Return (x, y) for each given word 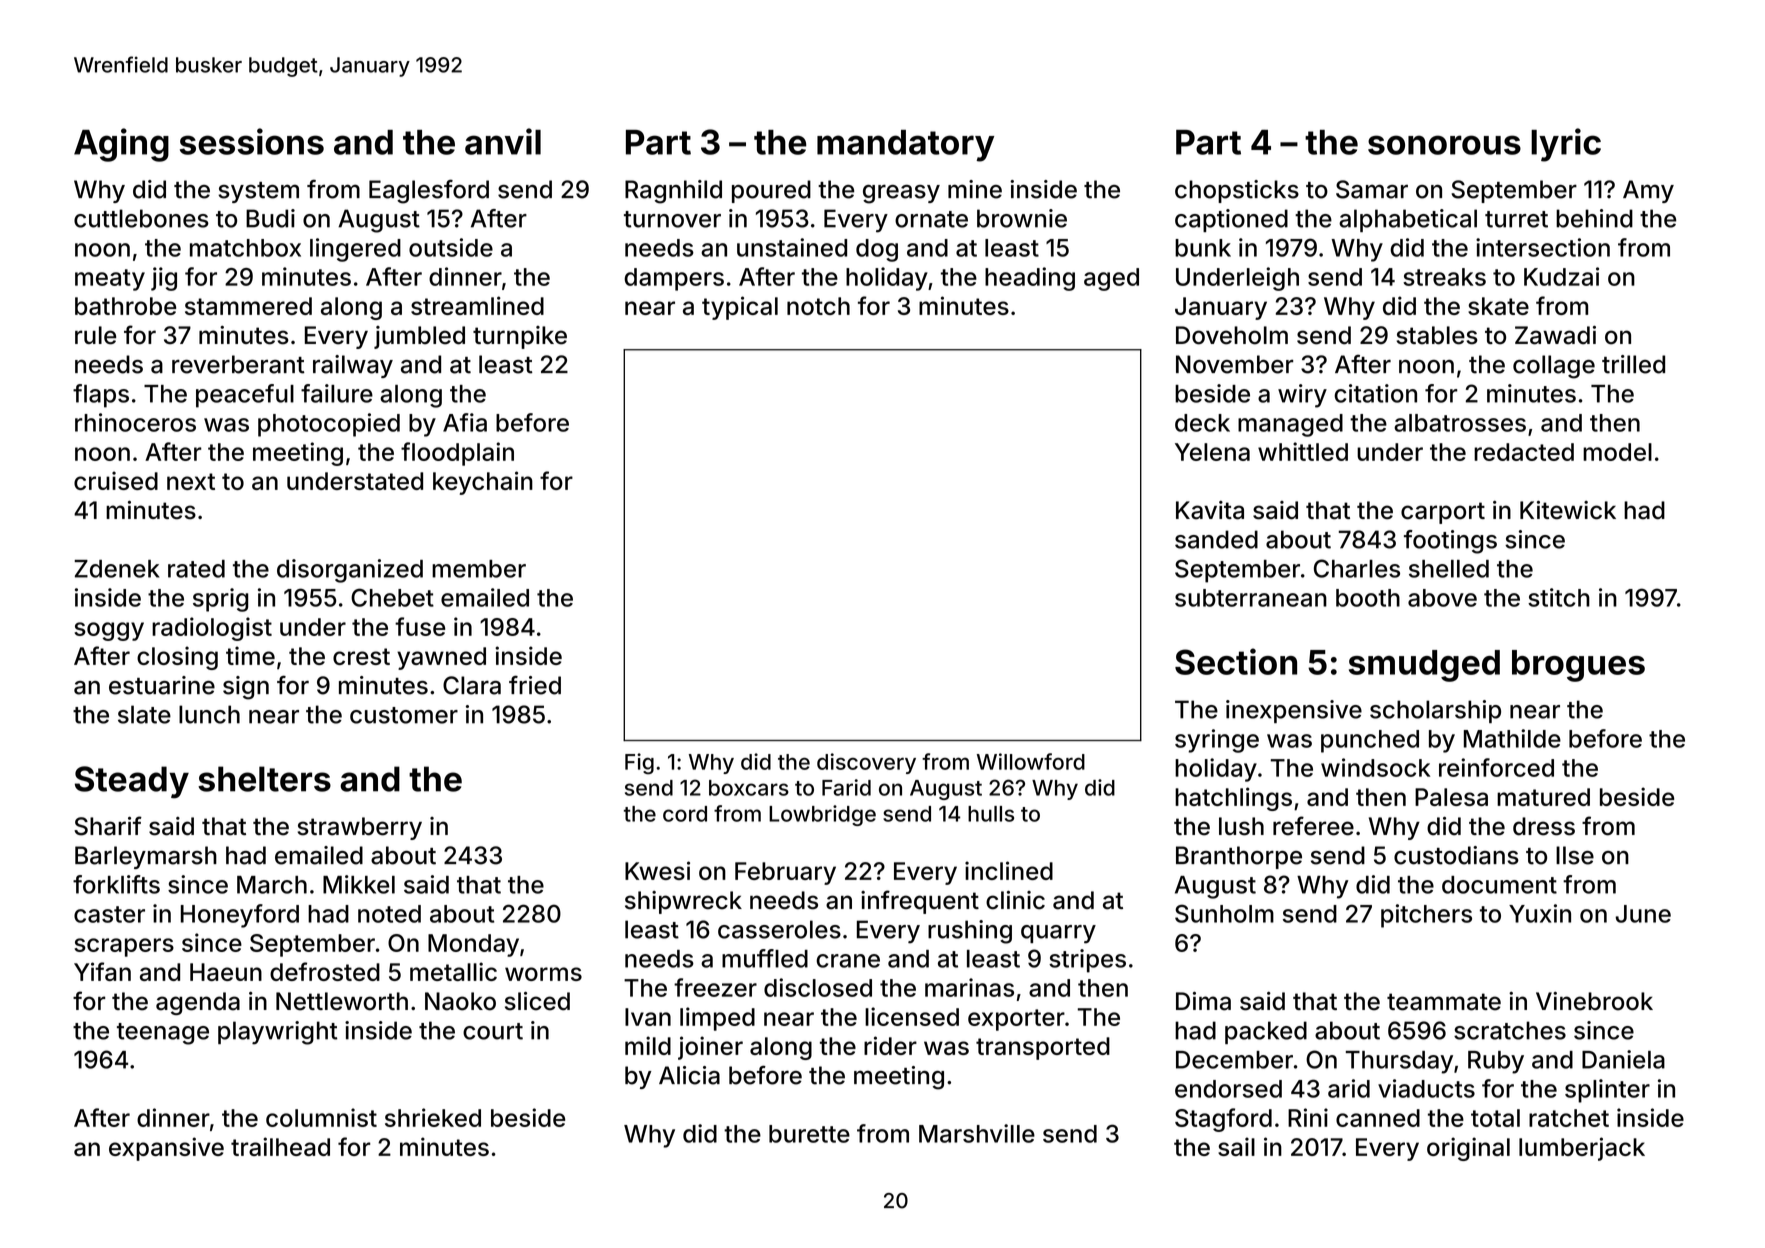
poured (771, 191)
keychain (483, 483)
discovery (866, 763)
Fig (639, 764)
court (493, 1031)
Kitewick (1568, 510)
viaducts (1426, 1088)
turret (1516, 219)
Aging (121, 145)
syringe (1217, 741)
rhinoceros (135, 422)
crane (848, 961)
